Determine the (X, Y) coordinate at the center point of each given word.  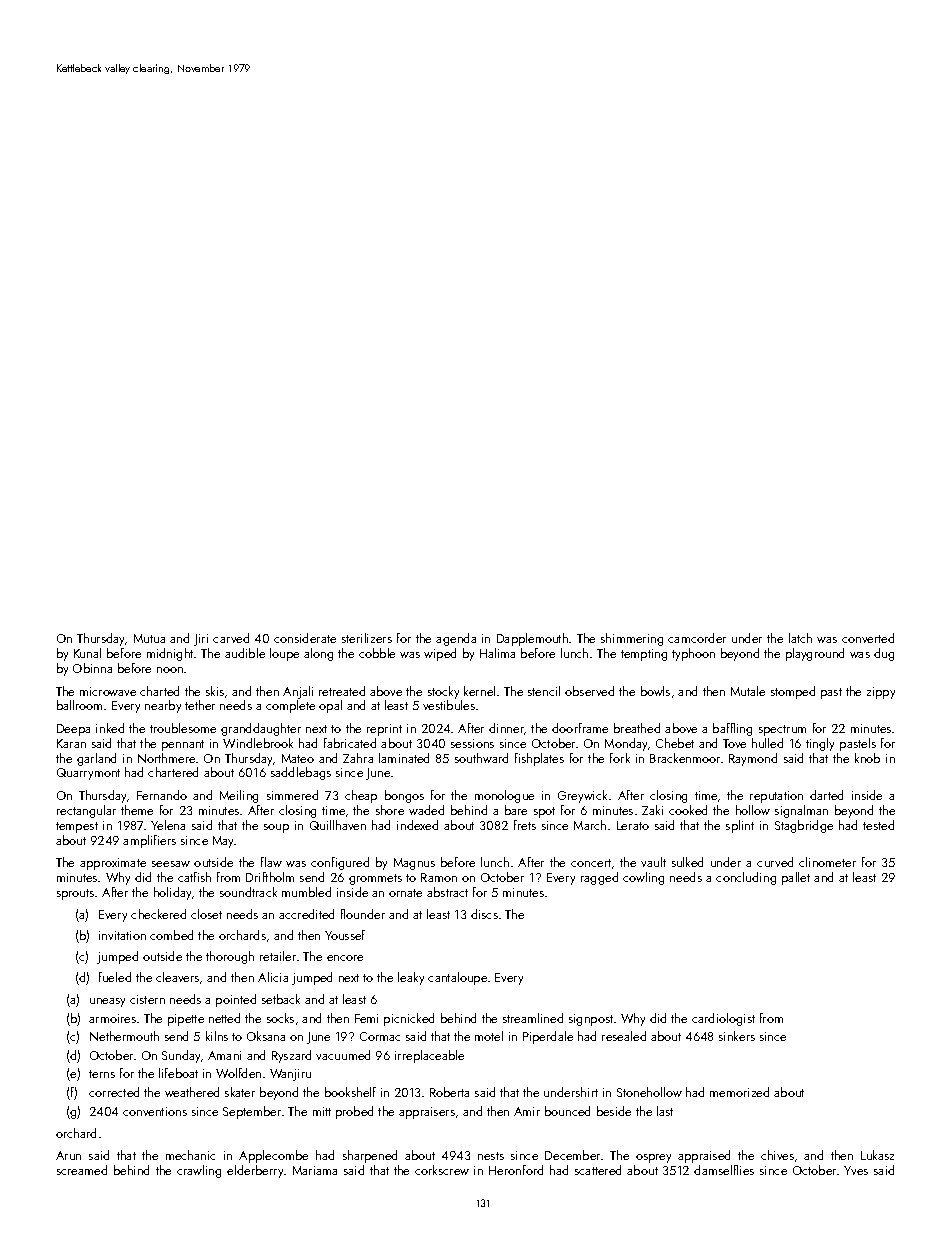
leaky (411, 978)
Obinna (92, 668)
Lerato (633, 825)
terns (102, 1074)
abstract (447, 892)
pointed (236, 1000)
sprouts (75, 894)
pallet (796, 878)
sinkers (737, 1036)
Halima (497, 653)
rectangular (86, 811)
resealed (624, 1036)
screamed (82, 1170)
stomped (793, 692)
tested (878, 825)
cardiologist (723, 1019)
